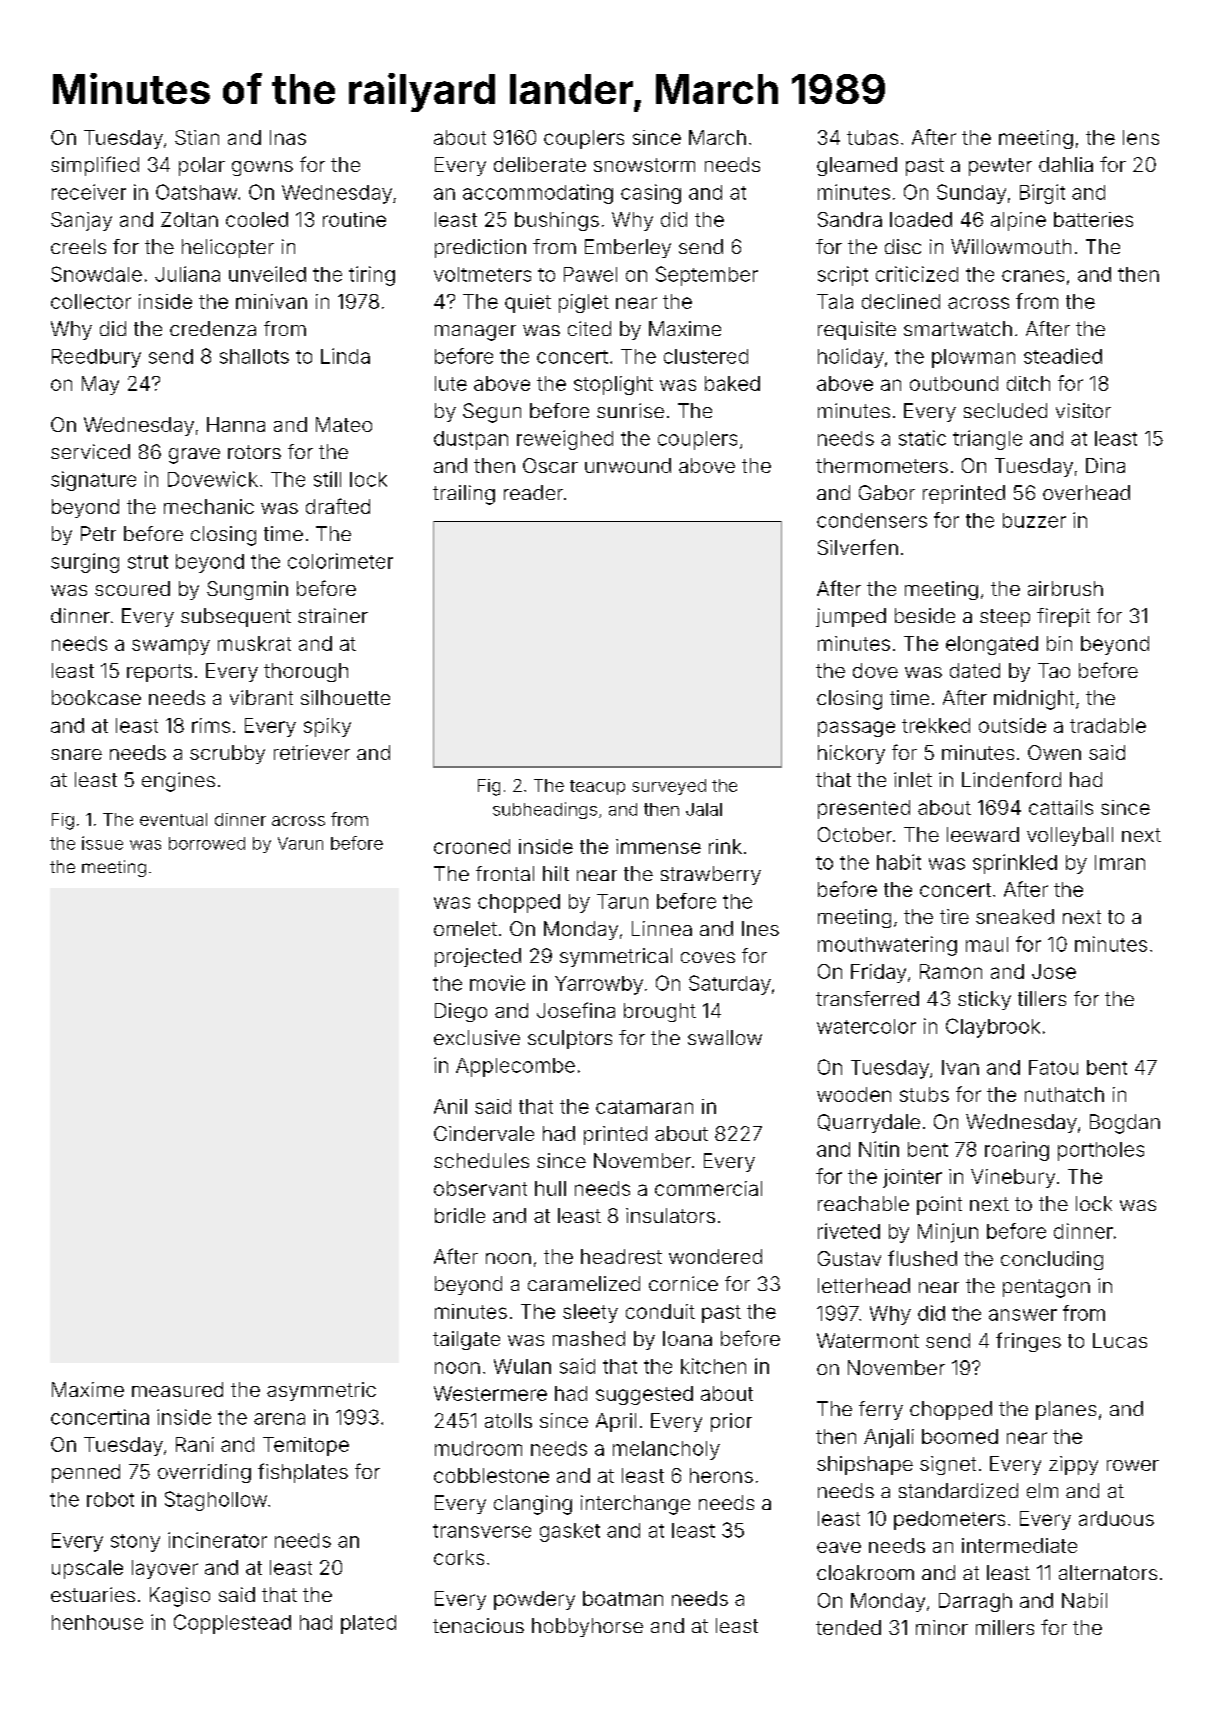 The width and height of the screenshot is (1215, 1718). Describe the element at coordinates (1125, 1124) in the screenshot. I see `Bogdan` at that location.
